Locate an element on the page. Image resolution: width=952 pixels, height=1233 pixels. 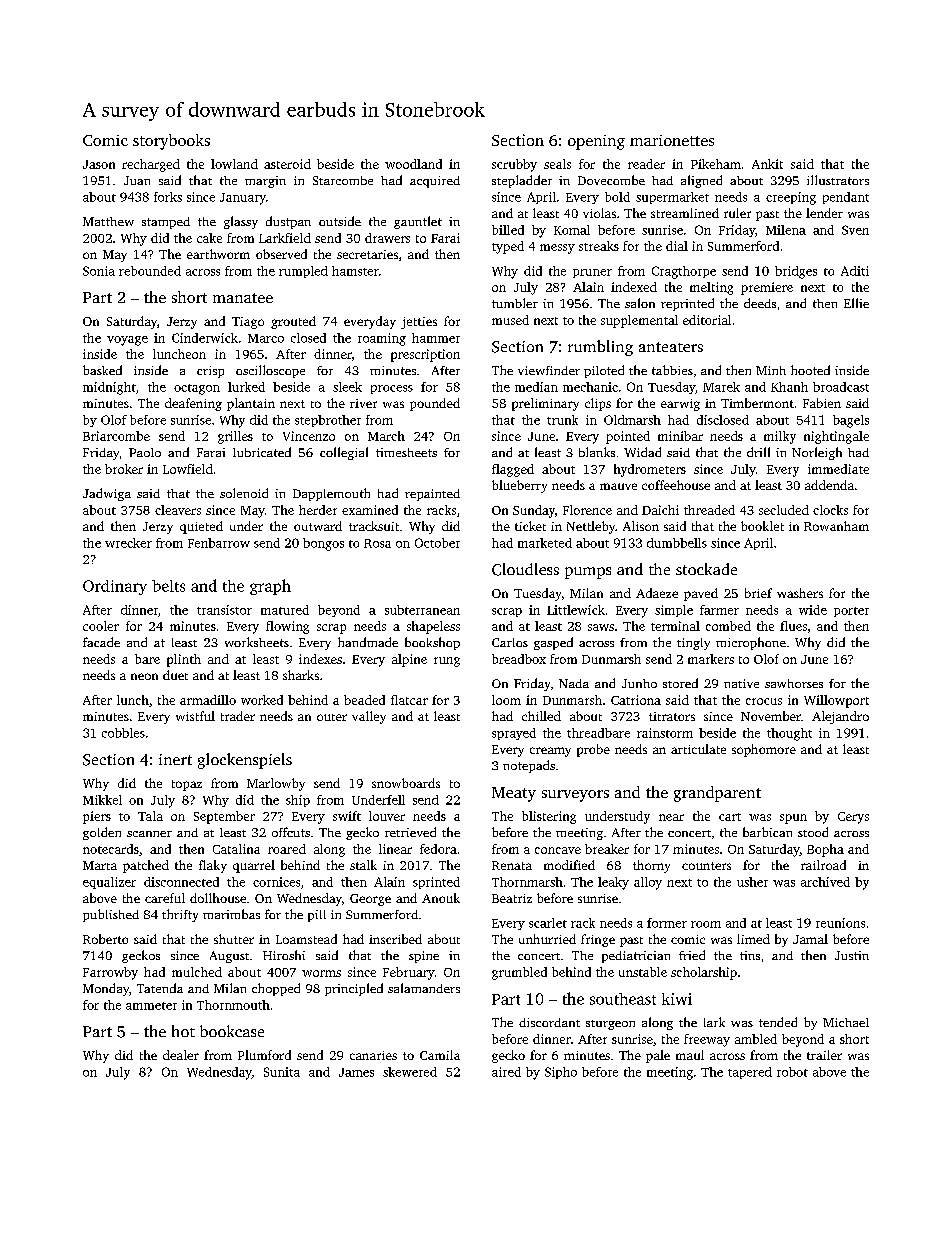
billed is located at coordinates (508, 230).
